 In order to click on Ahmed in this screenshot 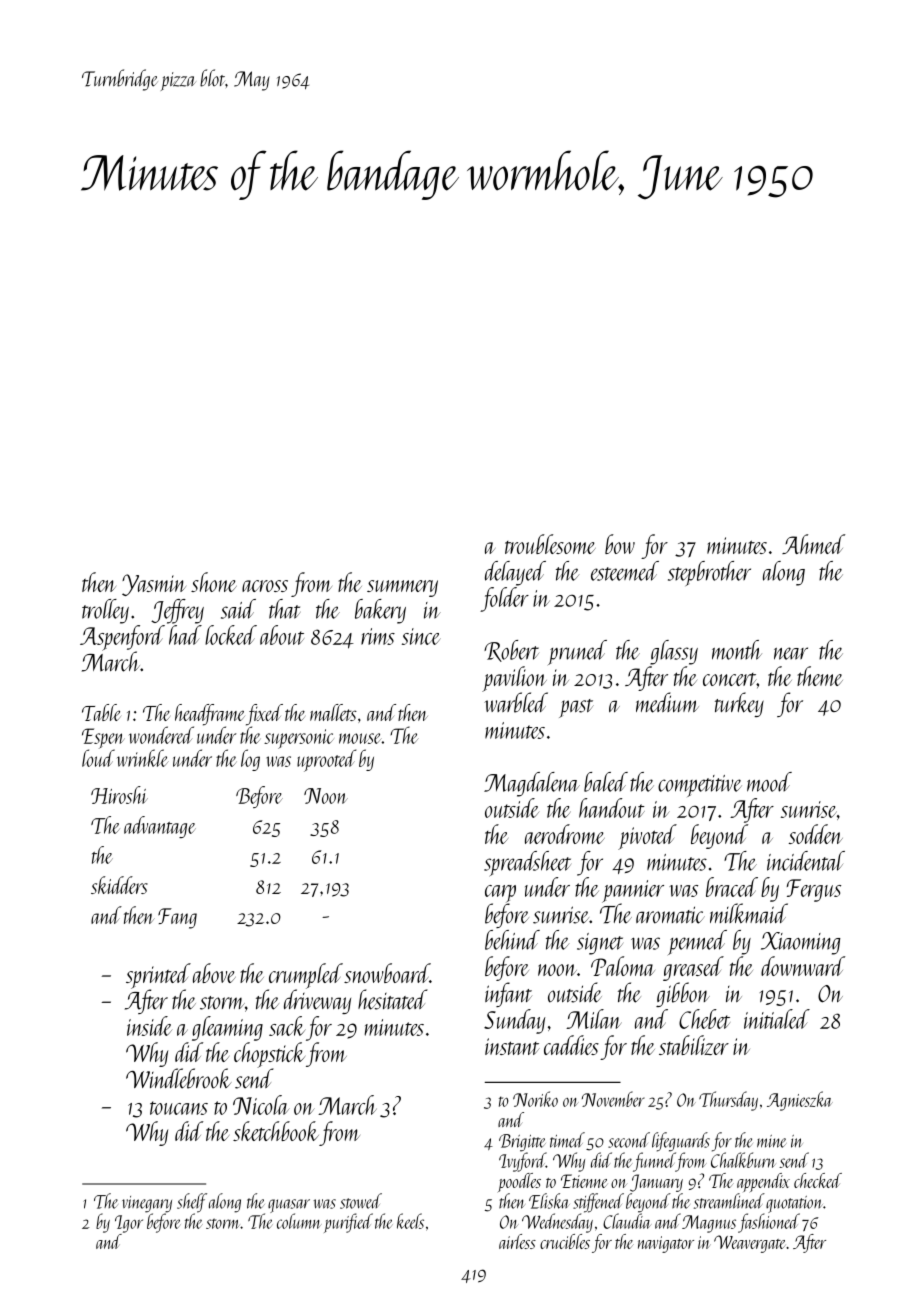, I will do `click(813, 544)`.
